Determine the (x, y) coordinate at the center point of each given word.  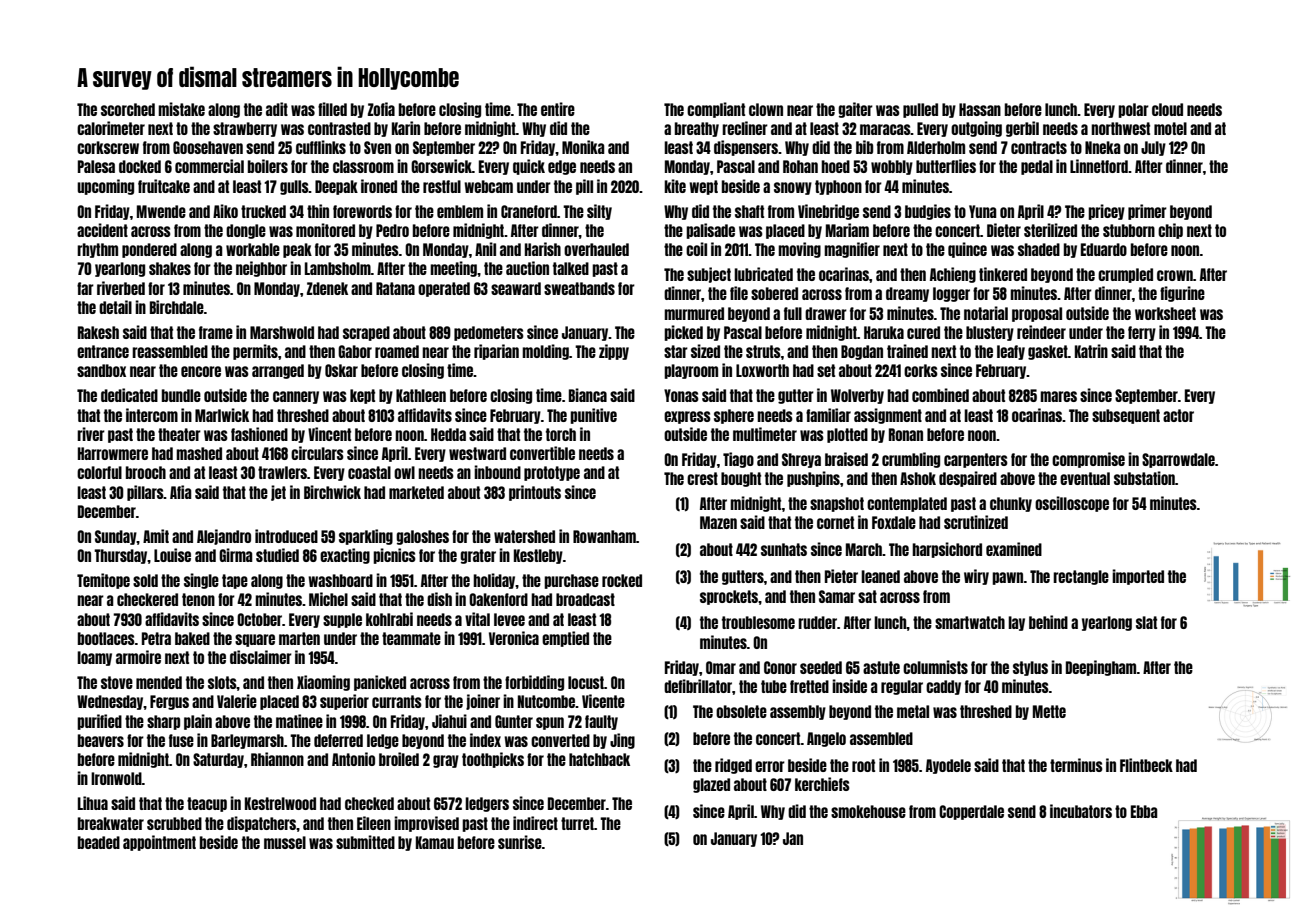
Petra (156, 638)
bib (864, 147)
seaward (516, 288)
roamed (397, 351)
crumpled (1125, 275)
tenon (198, 599)
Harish (543, 249)
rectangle (1081, 577)
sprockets (729, 597)
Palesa (96, 166)
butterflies (946, 166)
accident (102, 230)
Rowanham (604, 536)
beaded (99, 842)
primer (1147, 212)
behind (1048, 622)
